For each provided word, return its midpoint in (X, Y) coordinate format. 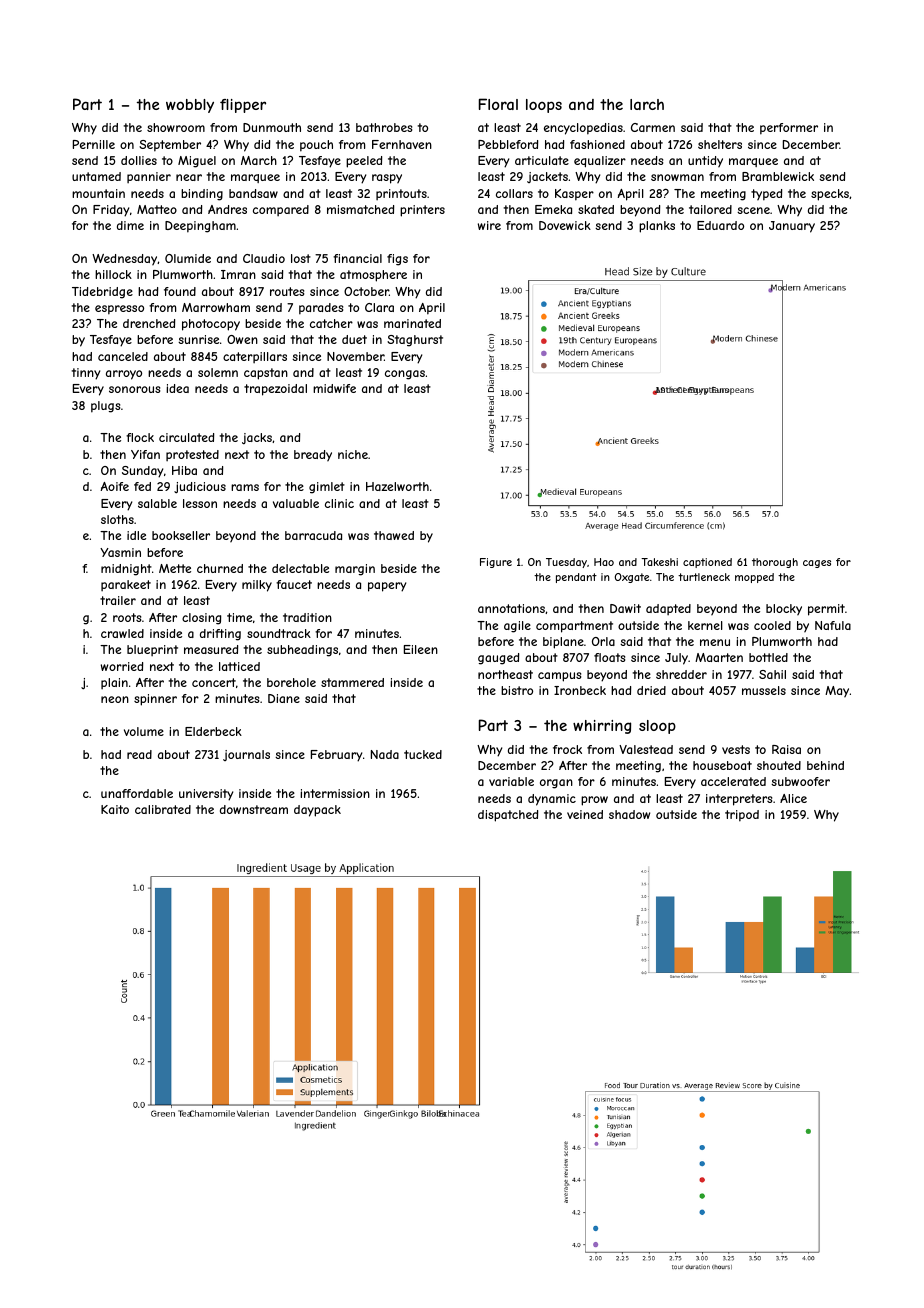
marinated (412, 323)
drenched (149, 323)
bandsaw (253, 193)
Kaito (115, 809)
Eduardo (720, 225)
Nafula (833, 625)
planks (657, 227)
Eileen (421, 649)
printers (422, 211)
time (239, 617)
